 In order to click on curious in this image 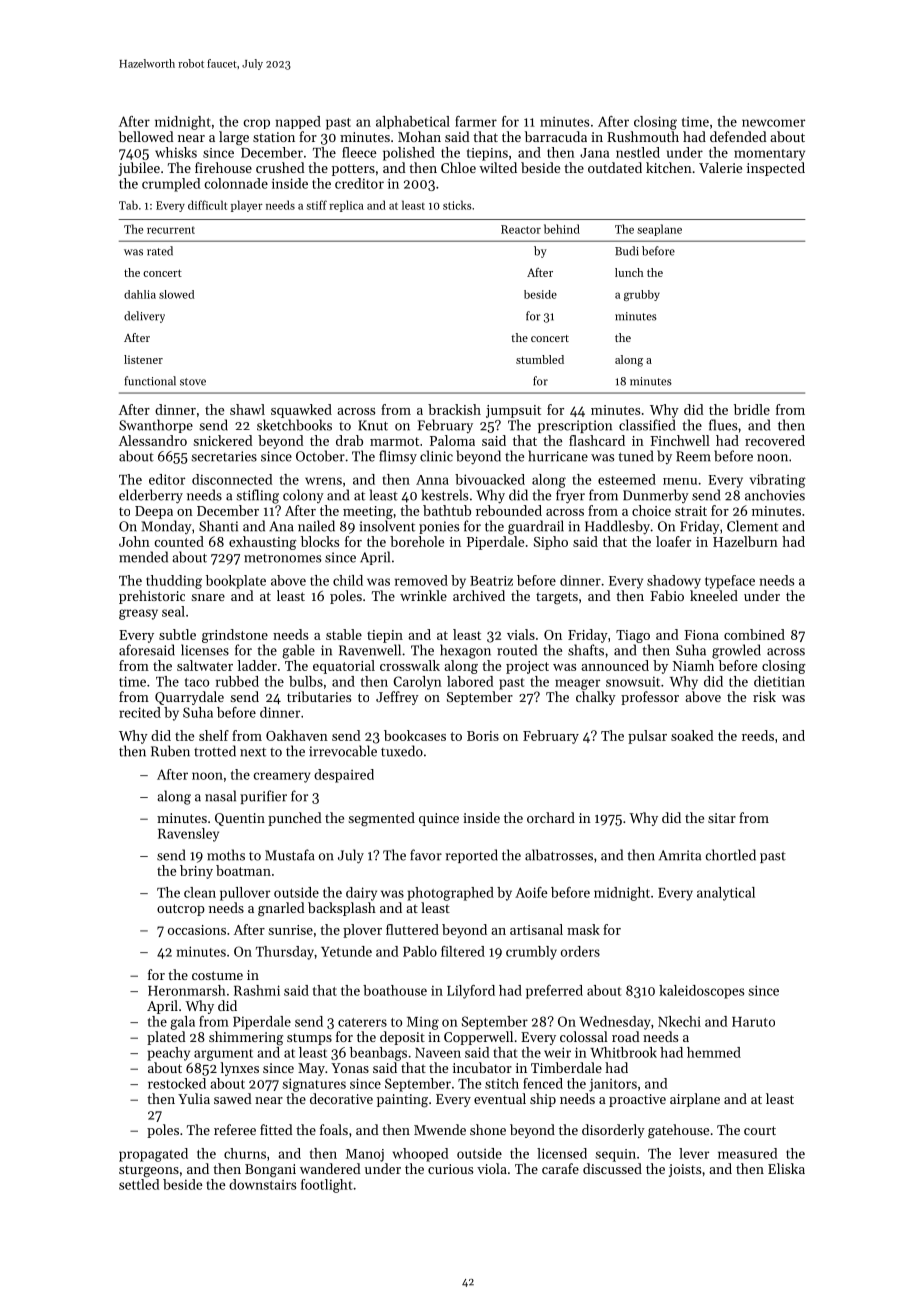, I will do `click(450, 1169)`.
